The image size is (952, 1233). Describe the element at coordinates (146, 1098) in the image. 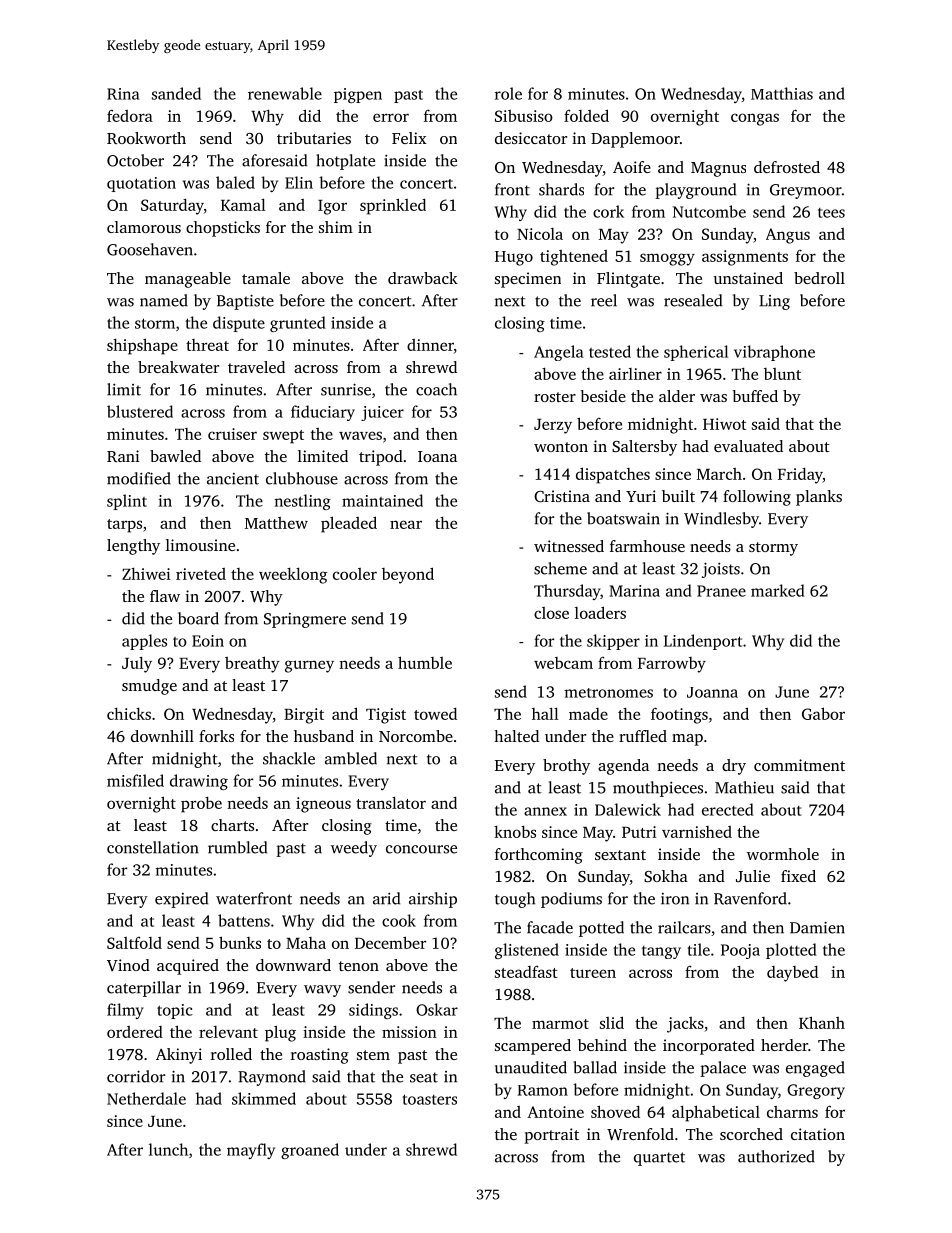

I see `Netherdale` at that location.
